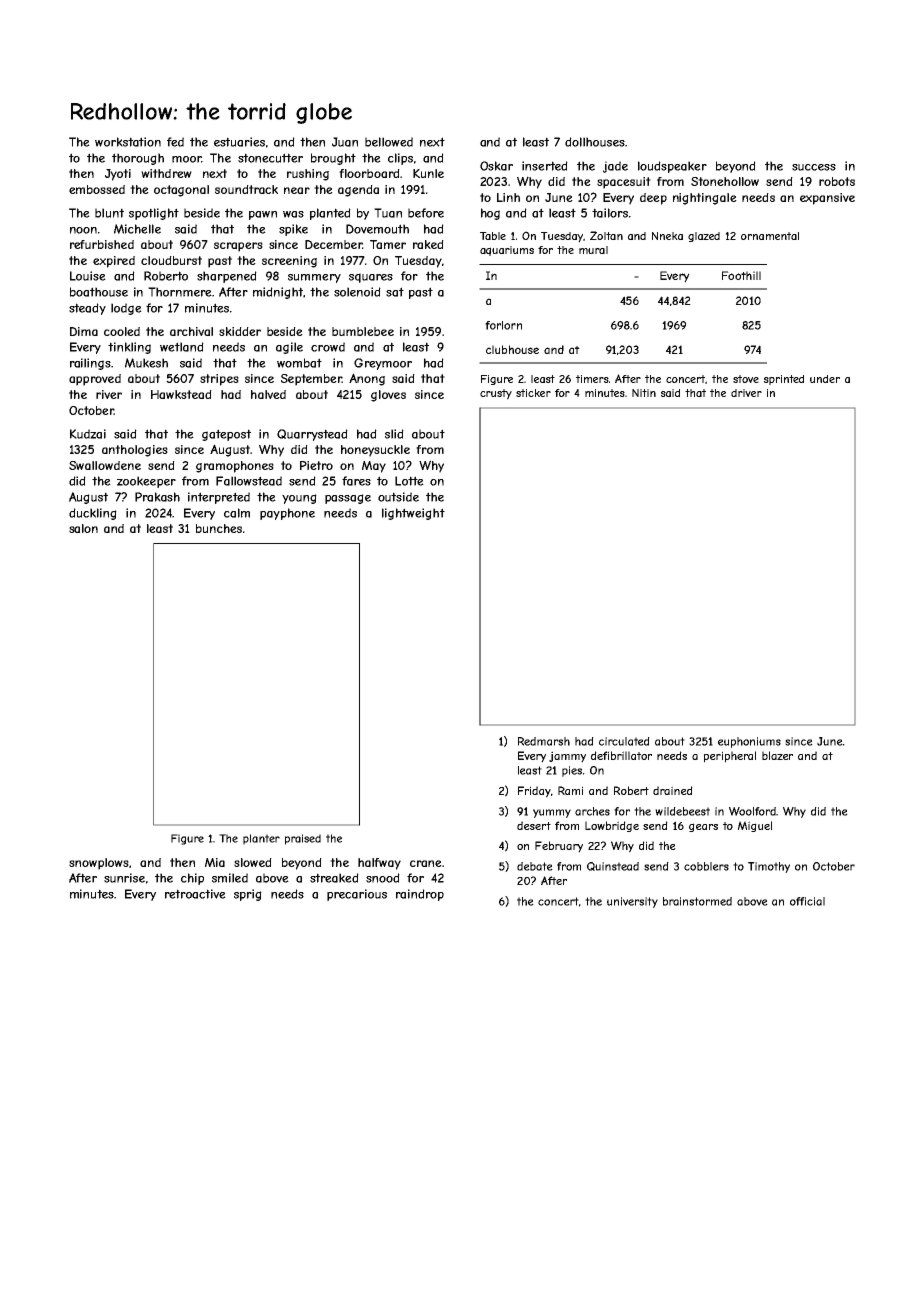 The image size is (924, 1308). I want to click on euphoniums, so click(749, 742).
